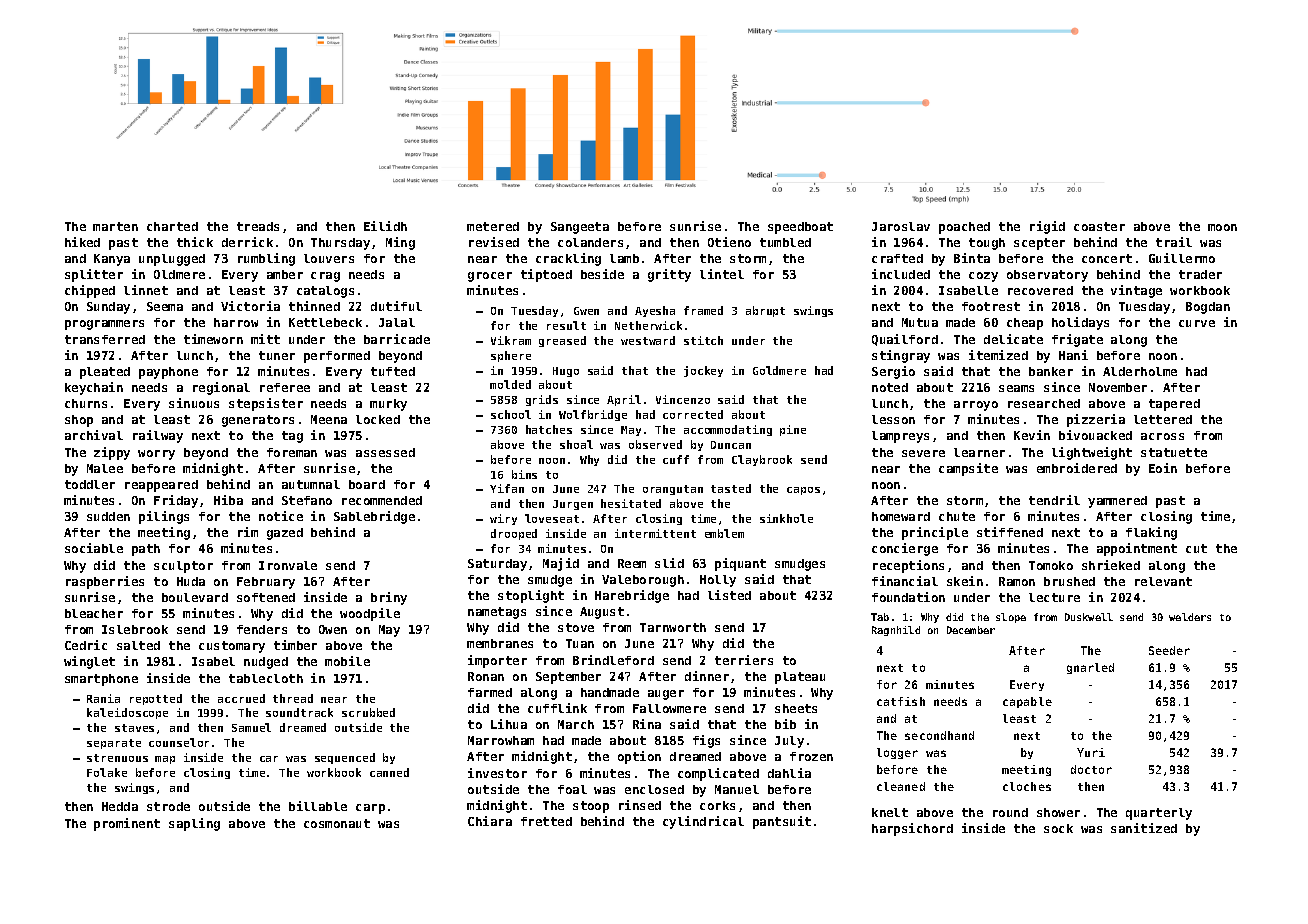 Image resolution: width=1308 pixels, height=924 pixels. Describe the element at coordinates (531, 596) in the screenshot. I see `stoplight` at that location.
